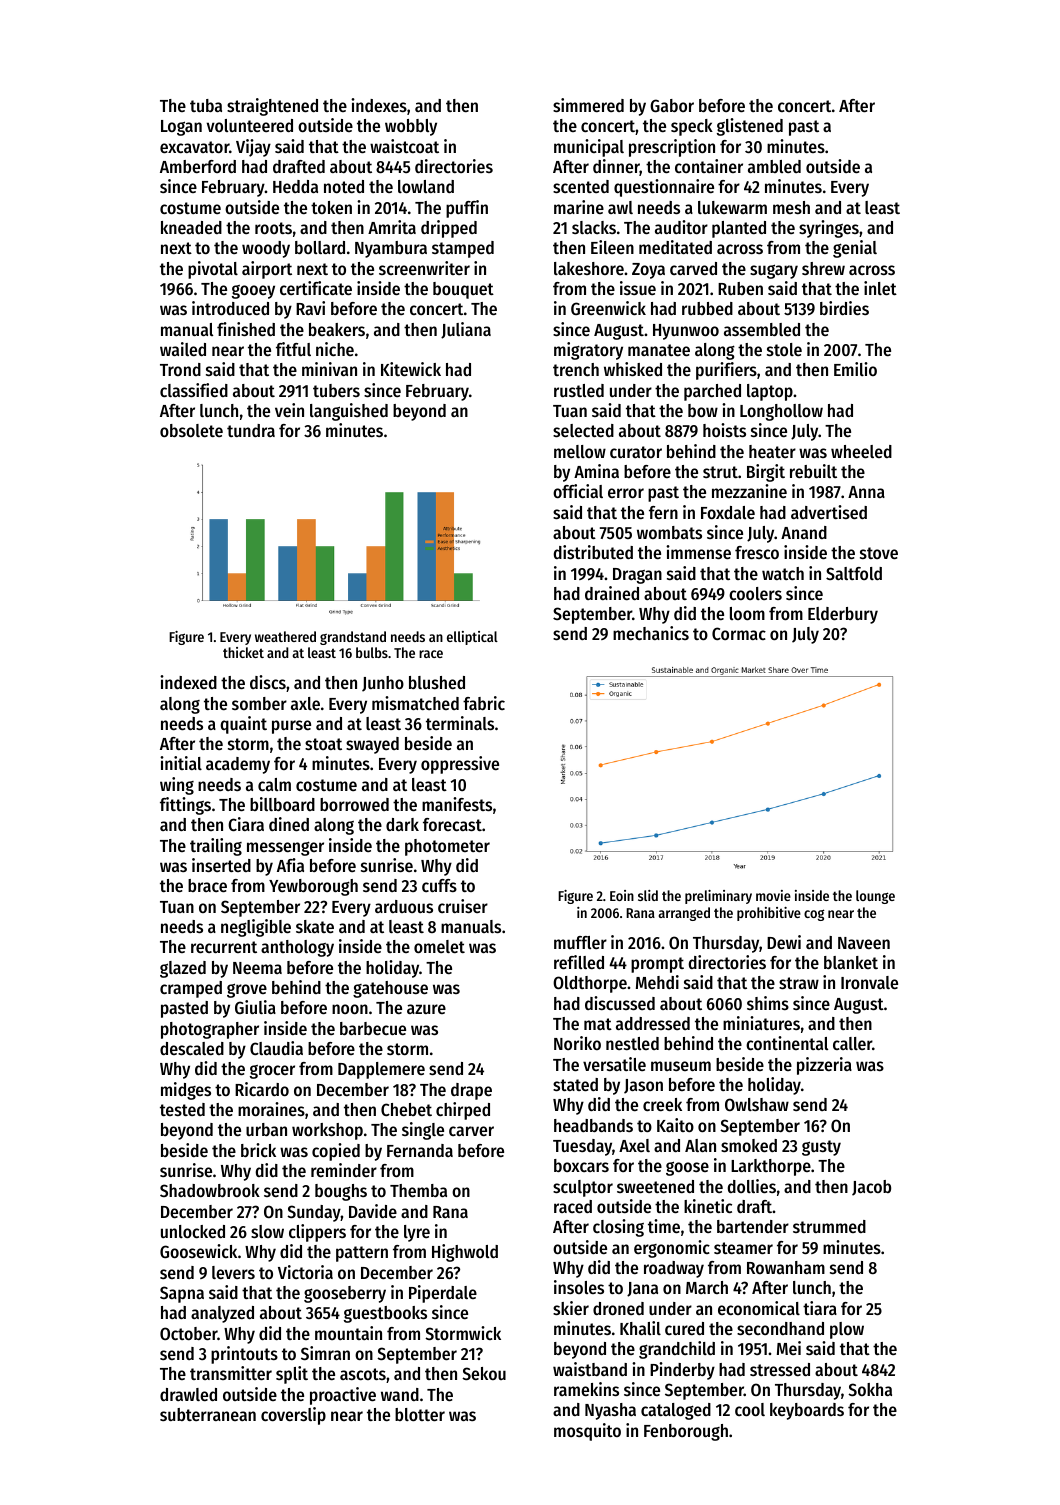  What do you see at coordinates (183, 969) in the screenshot?
I see `glazed` at bounding box center [183, 969].
